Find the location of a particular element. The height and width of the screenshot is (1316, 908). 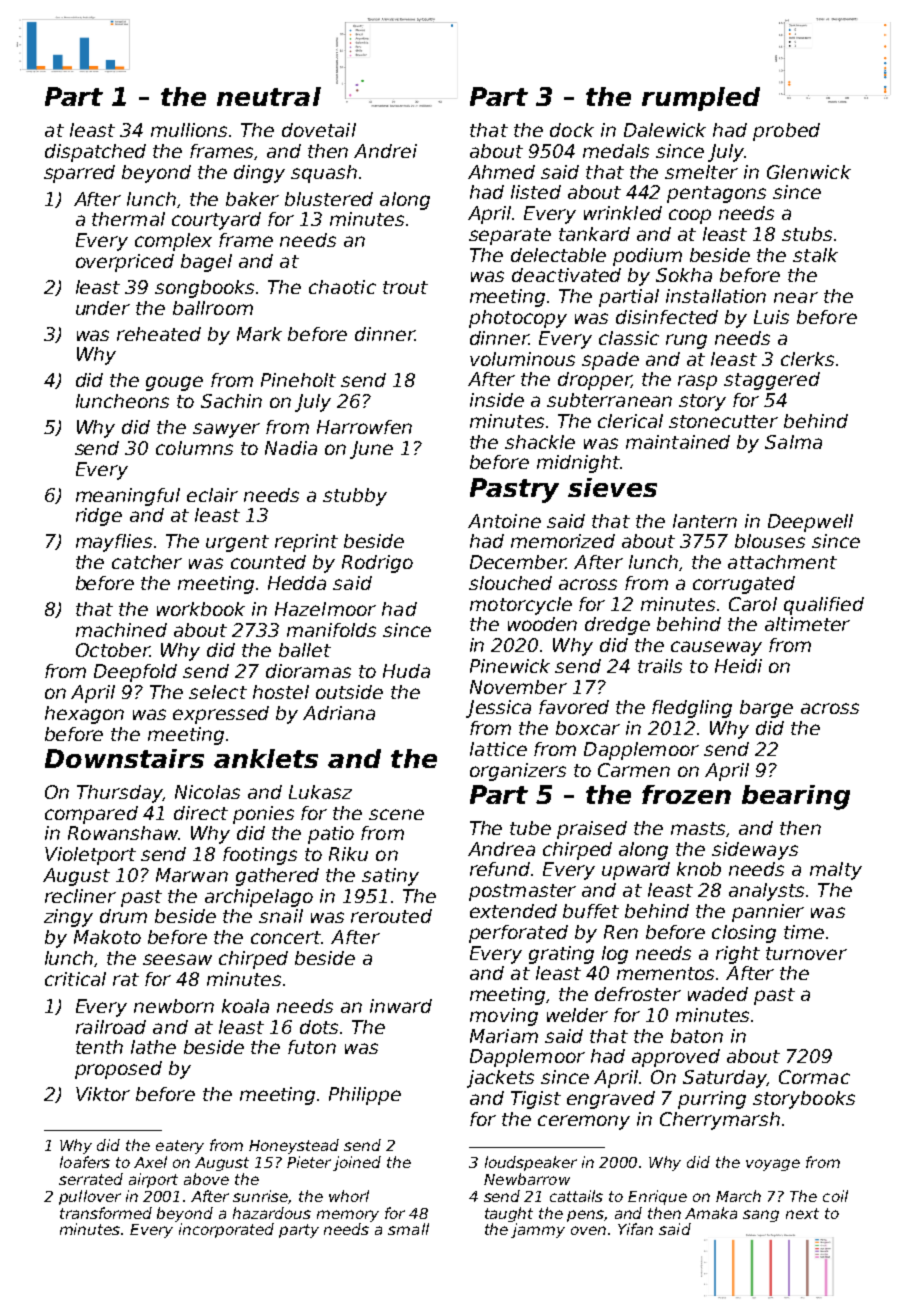

machined is located at coordinates (121, 630).
